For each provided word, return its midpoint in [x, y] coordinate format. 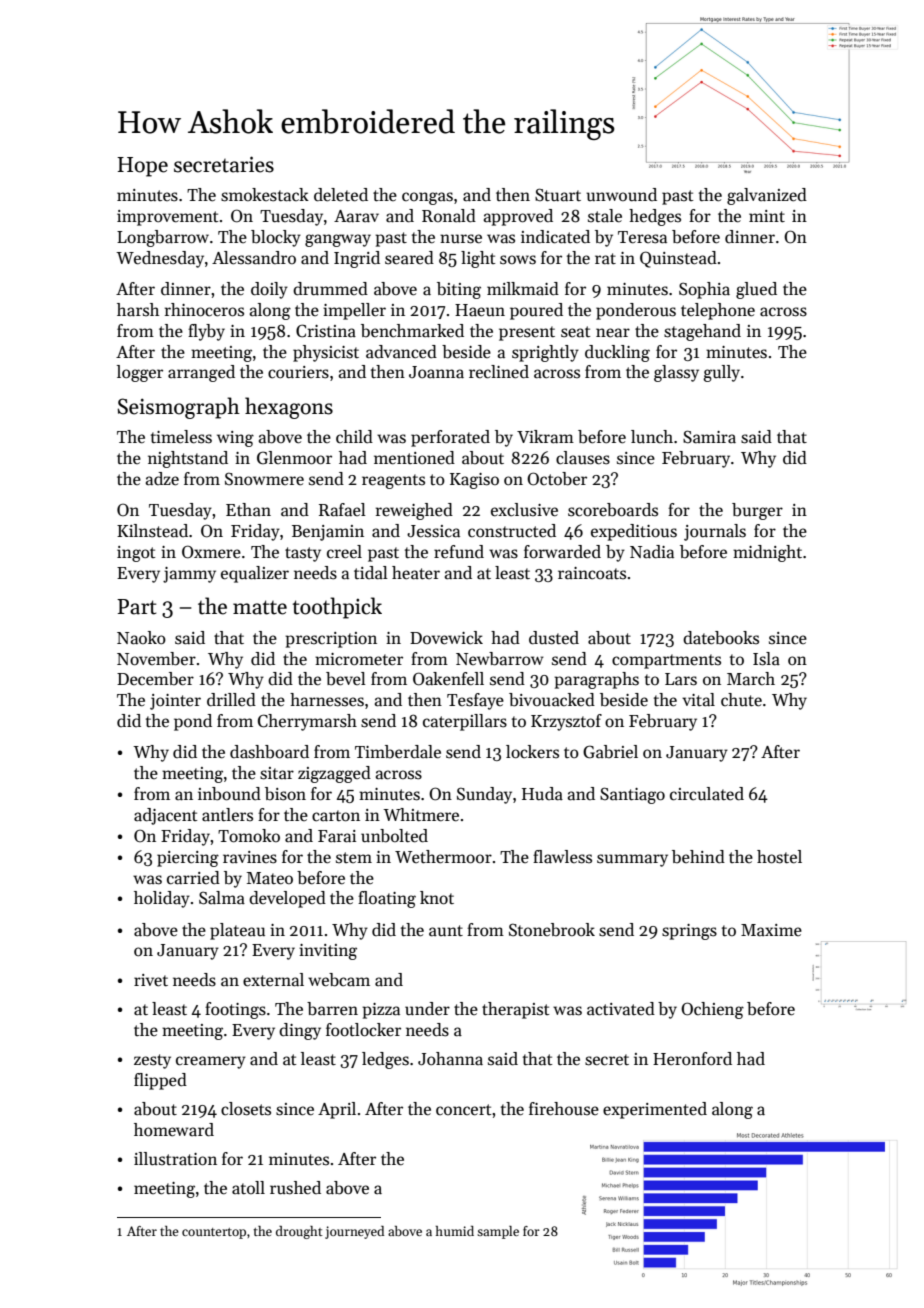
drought [299, 1232]
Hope [142, 167]
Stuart [558, 195]
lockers [532, 752]
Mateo [270, 878]
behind [698, 857]
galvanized [767, 196]
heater [416, 573]
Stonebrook [552, 930]
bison [285, 794]
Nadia [652, 552]
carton [336, 816]
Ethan [248, 510]
